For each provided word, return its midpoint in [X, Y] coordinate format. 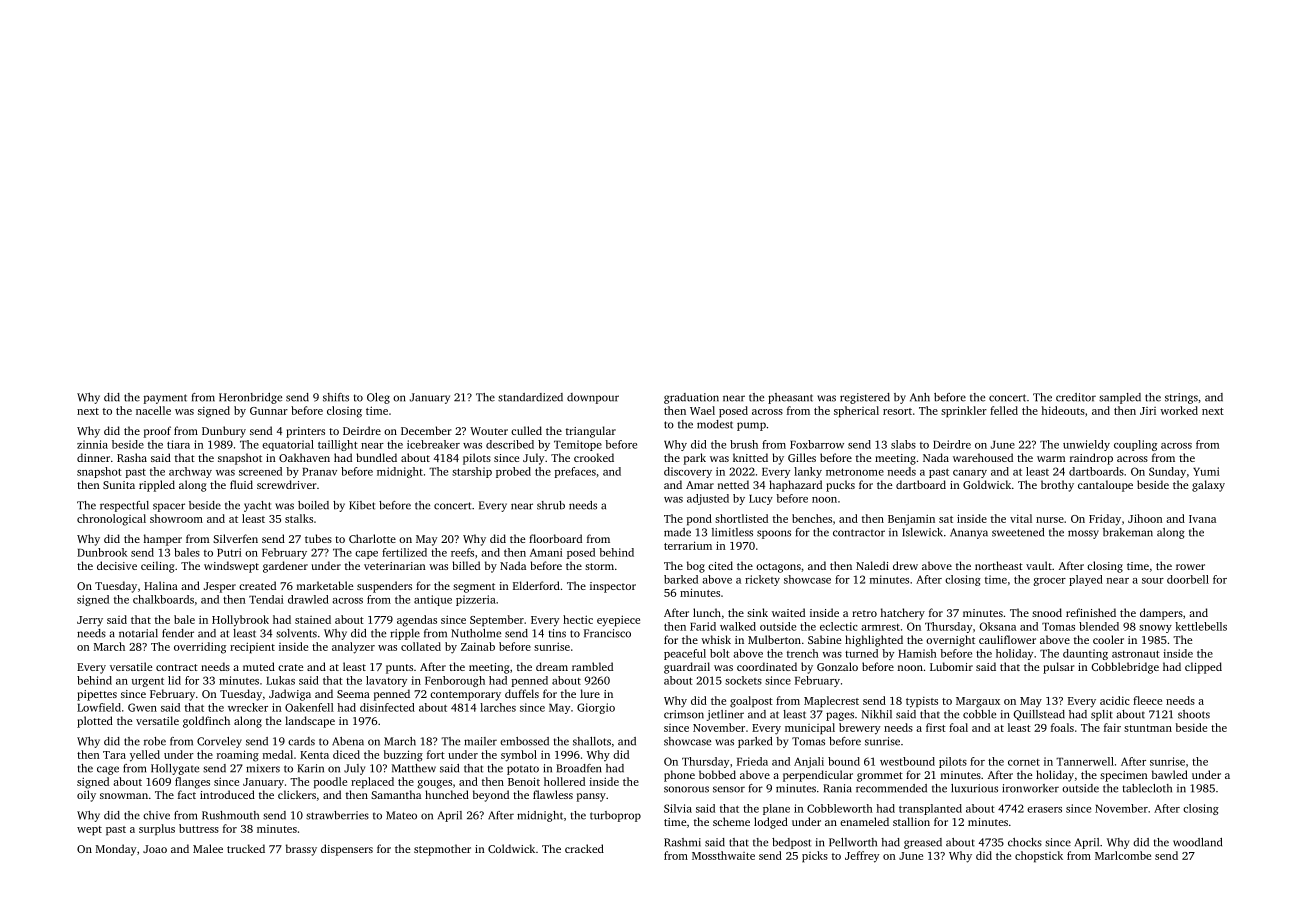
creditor [1076, 397]
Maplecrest [831, 702]
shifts [336, 397]
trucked [246, 848]
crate [290, 667]
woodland [1197, 842]
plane [776, 809]
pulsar [1058, 668]
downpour [593, 398]
